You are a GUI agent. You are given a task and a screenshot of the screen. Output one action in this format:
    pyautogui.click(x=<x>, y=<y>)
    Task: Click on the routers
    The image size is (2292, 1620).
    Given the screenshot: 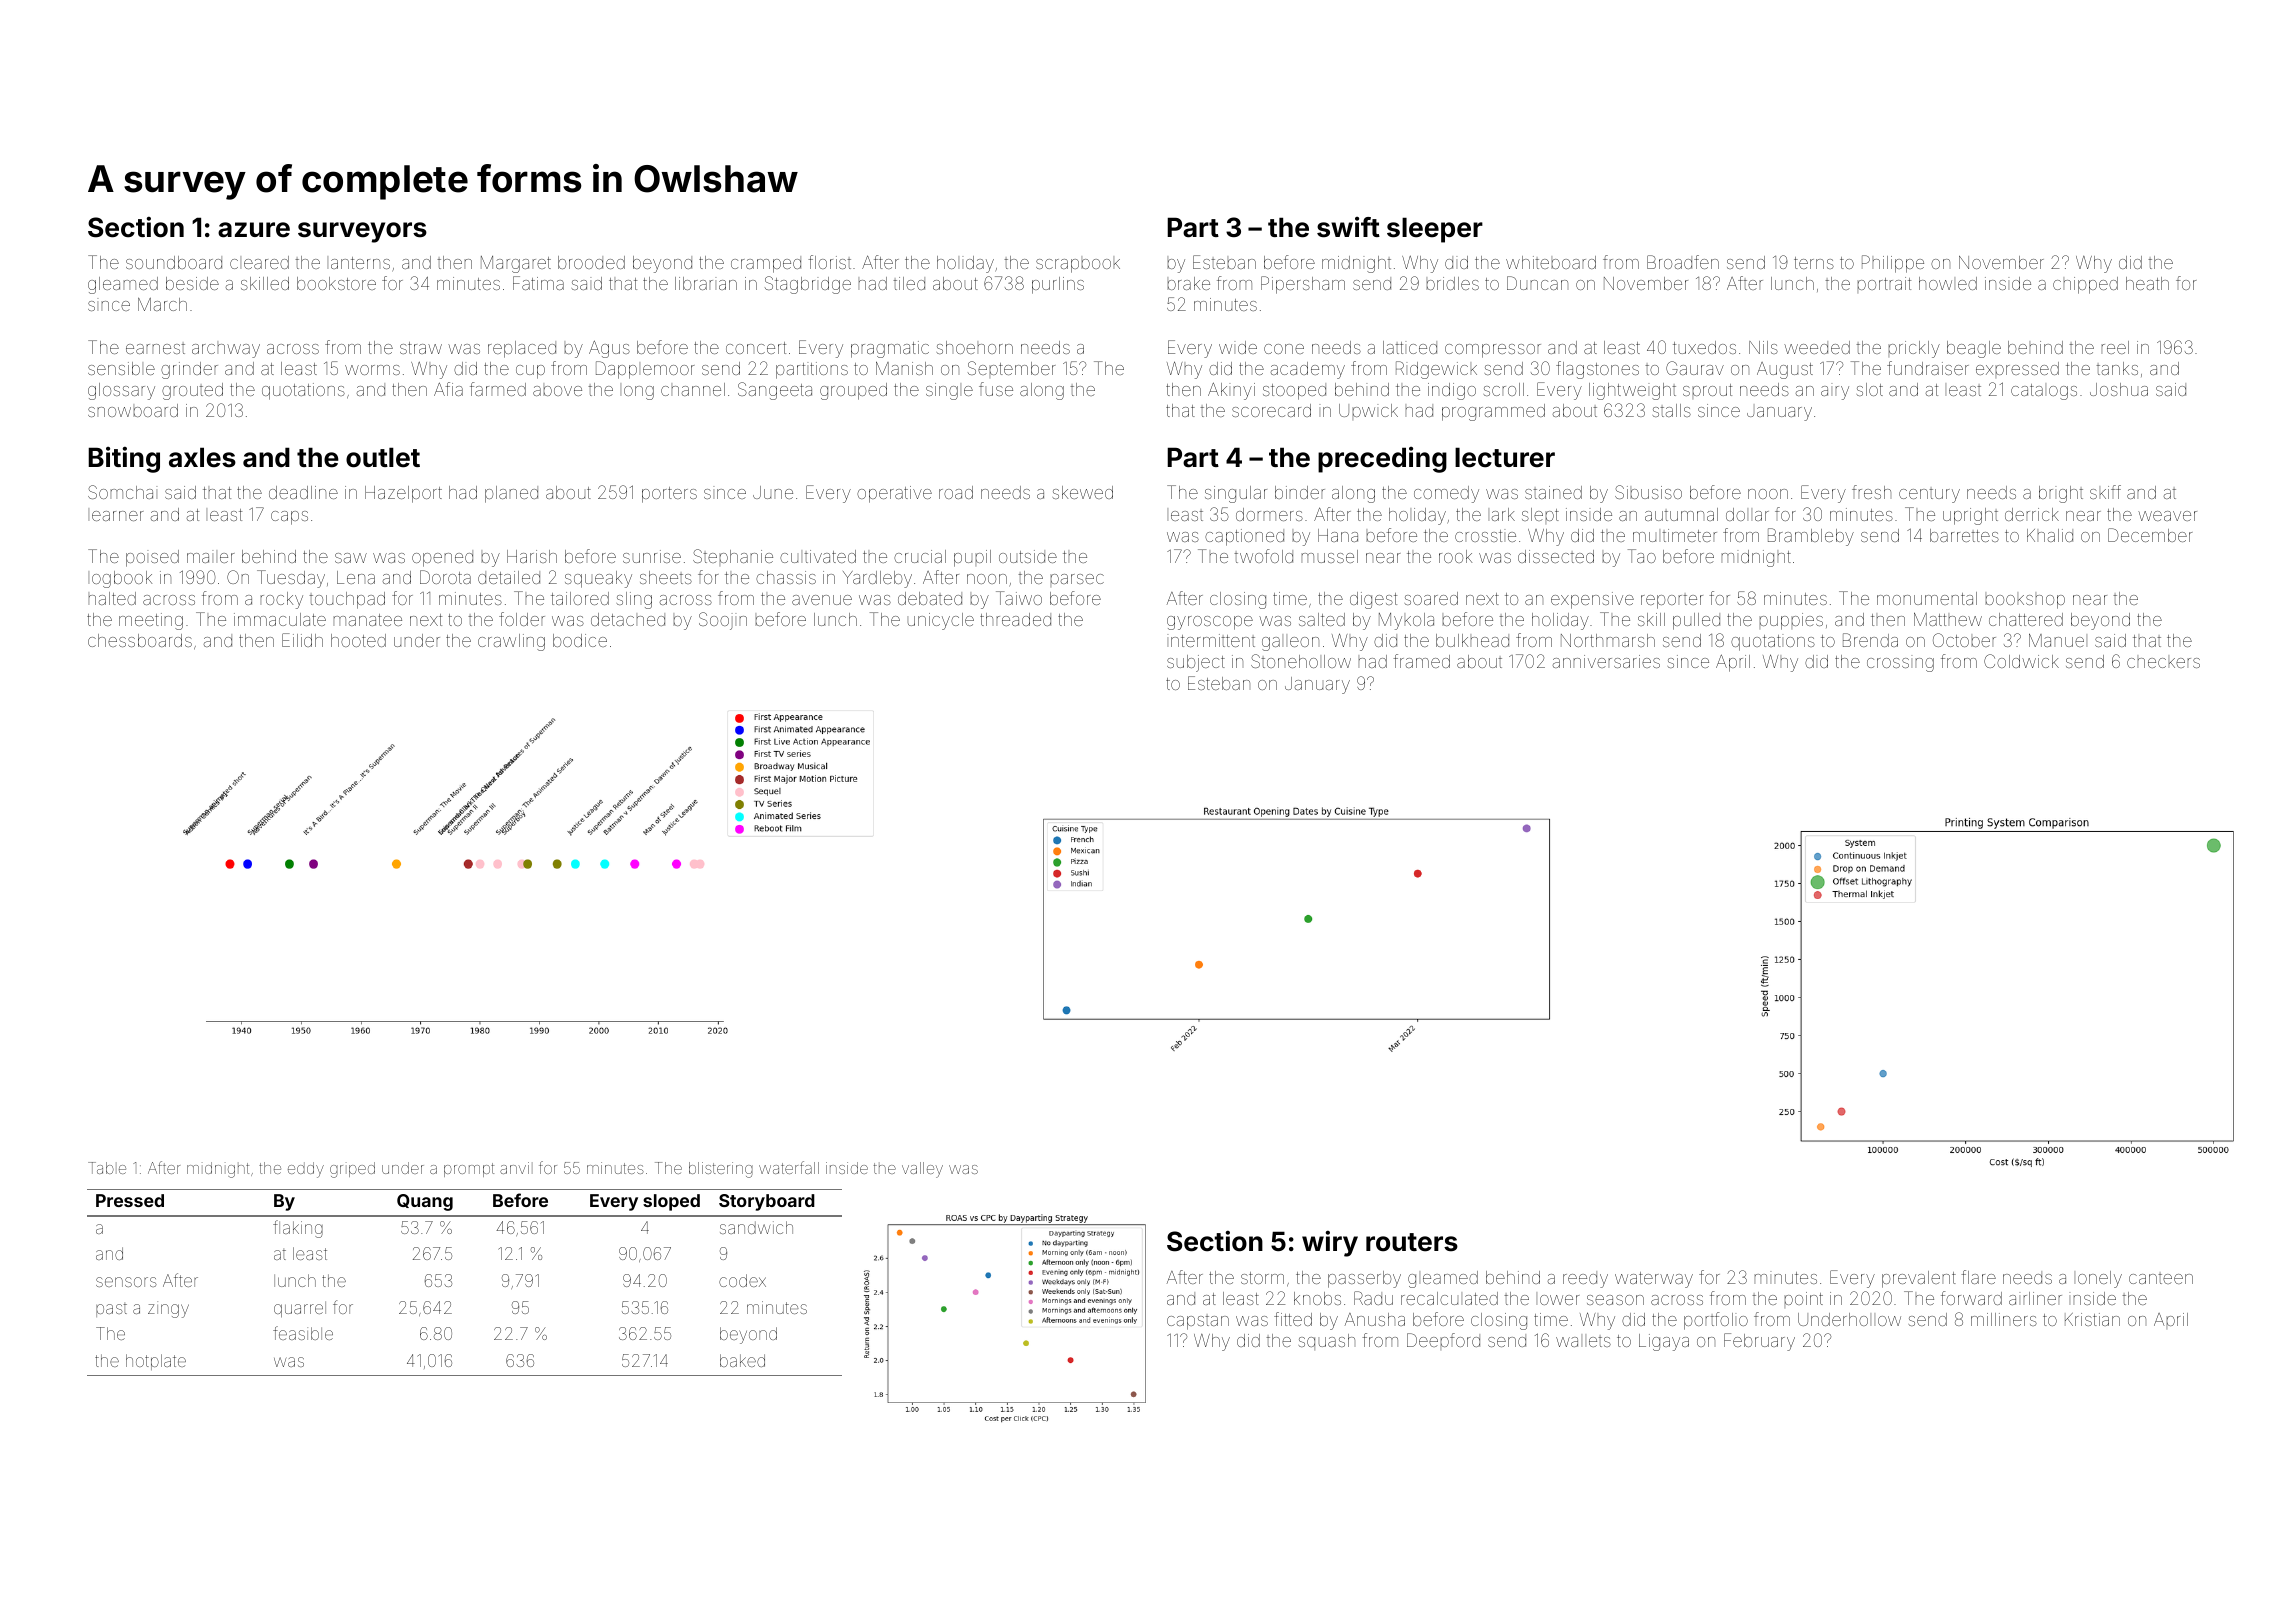 What is the action you would take?
    pyautogui.click(x=1412, y=1242)
